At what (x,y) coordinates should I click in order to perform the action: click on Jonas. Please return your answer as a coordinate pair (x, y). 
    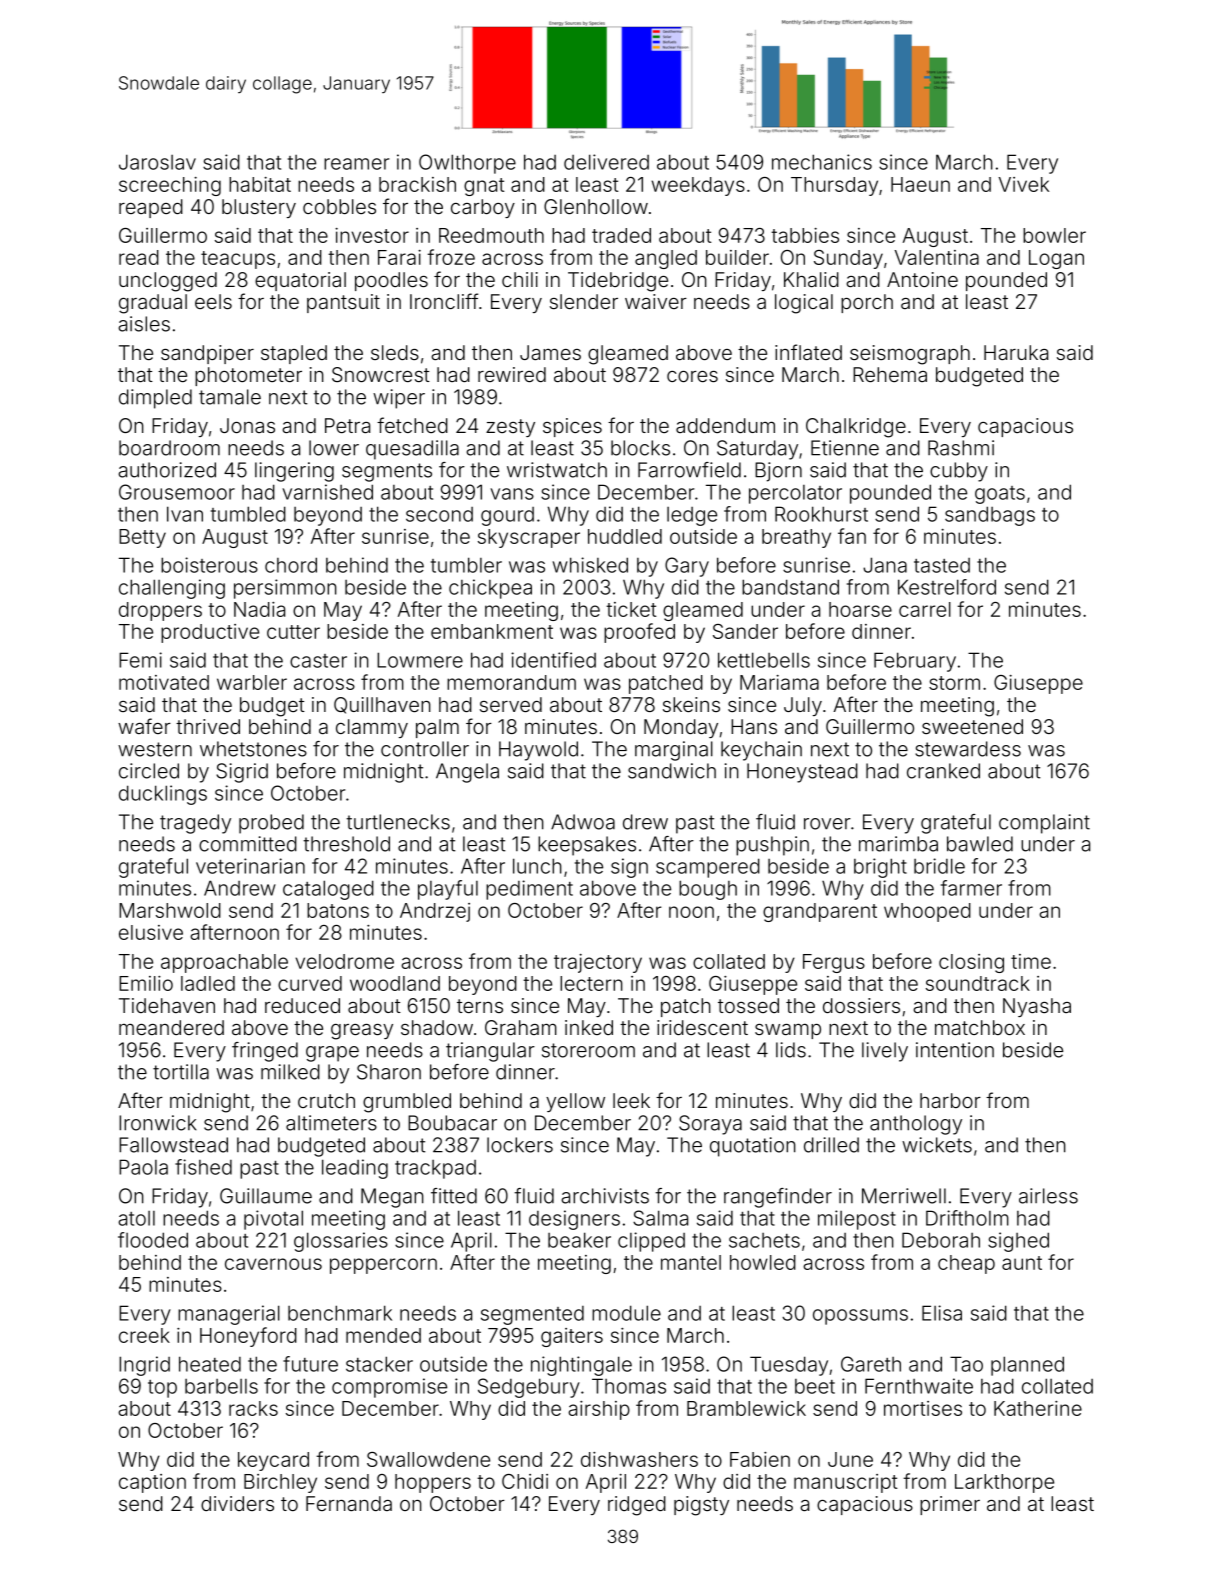
    Looking at the image, I should click on (247, 425).
